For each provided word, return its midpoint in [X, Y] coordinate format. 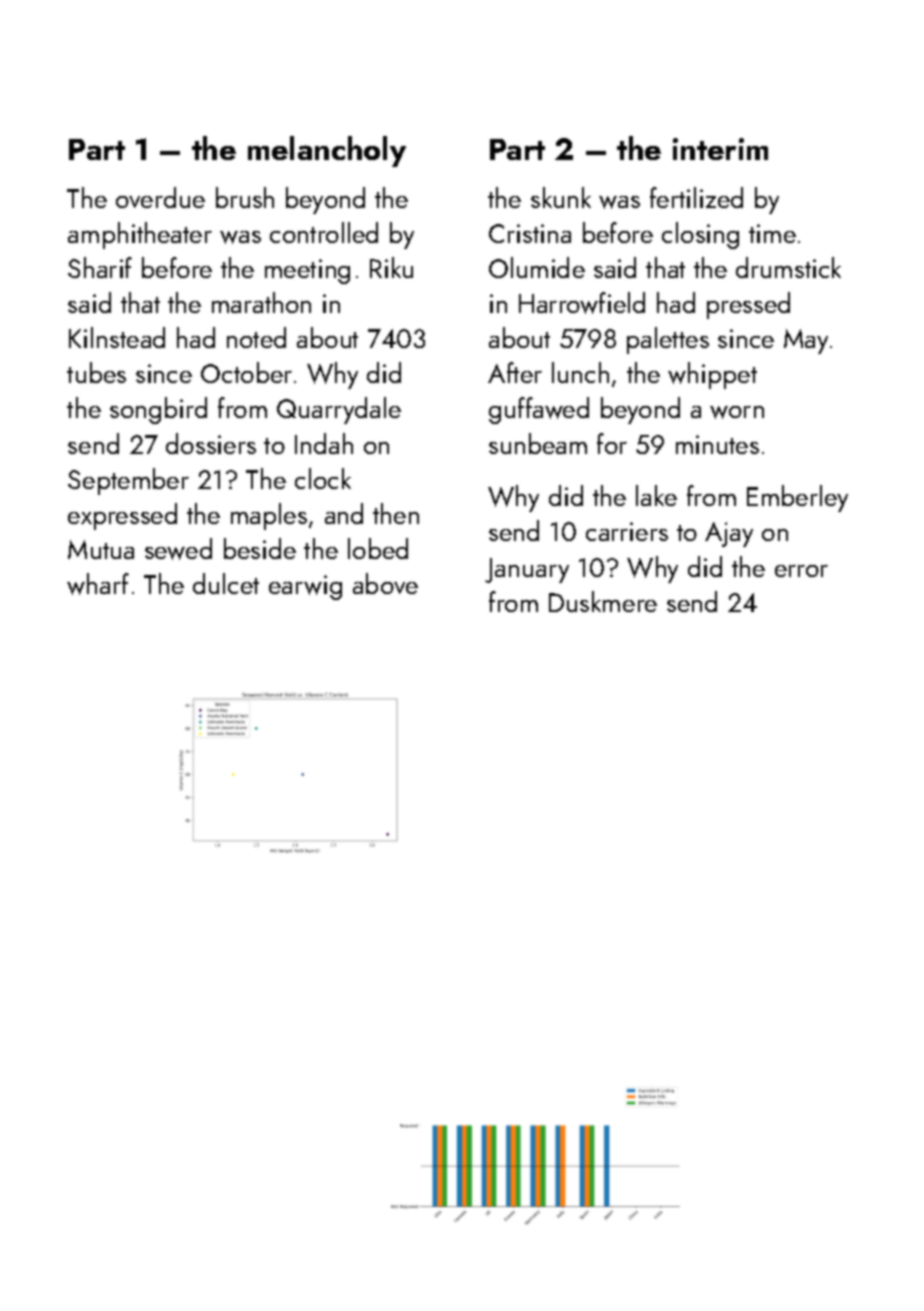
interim [720, 149]
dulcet [226, 583]
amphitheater [140, 235]
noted [256, 337]
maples [269, 516]
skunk [561, 197]
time [772, 233]
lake [656, 495]
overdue [160, 197]
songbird [158, 410]
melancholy [327, 151]
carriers [627, 531]
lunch [580, 372]
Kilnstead [117, 337]
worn [737, 412]
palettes [668, 340]
